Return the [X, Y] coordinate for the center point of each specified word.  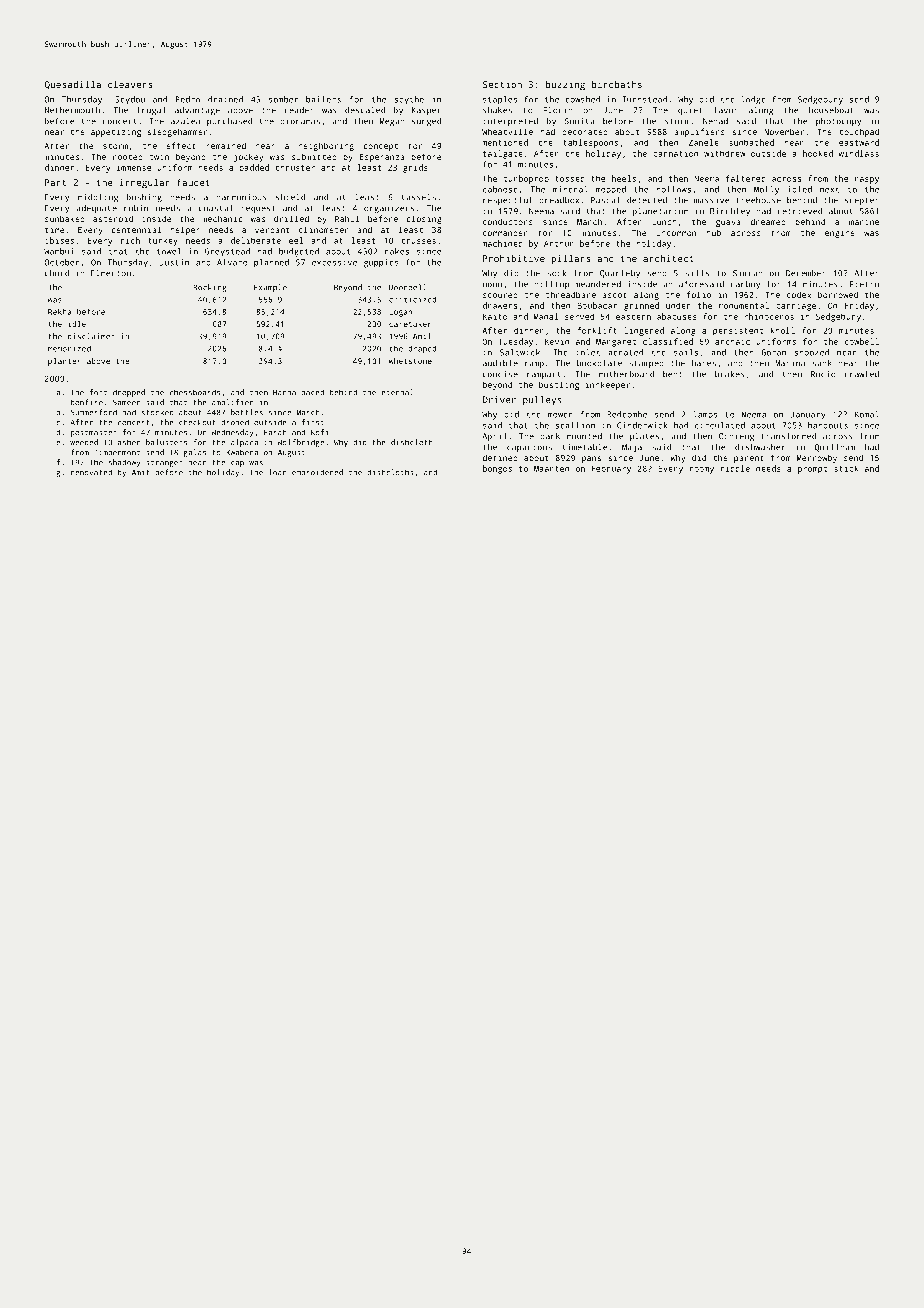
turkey [163, 241]
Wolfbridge [300, 443]
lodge [753, 100]
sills [697, 273]
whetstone [410, 361]
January [808, 415]
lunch [664, 221]
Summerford [94, 412]
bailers [323, 99]
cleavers [130, 84]
